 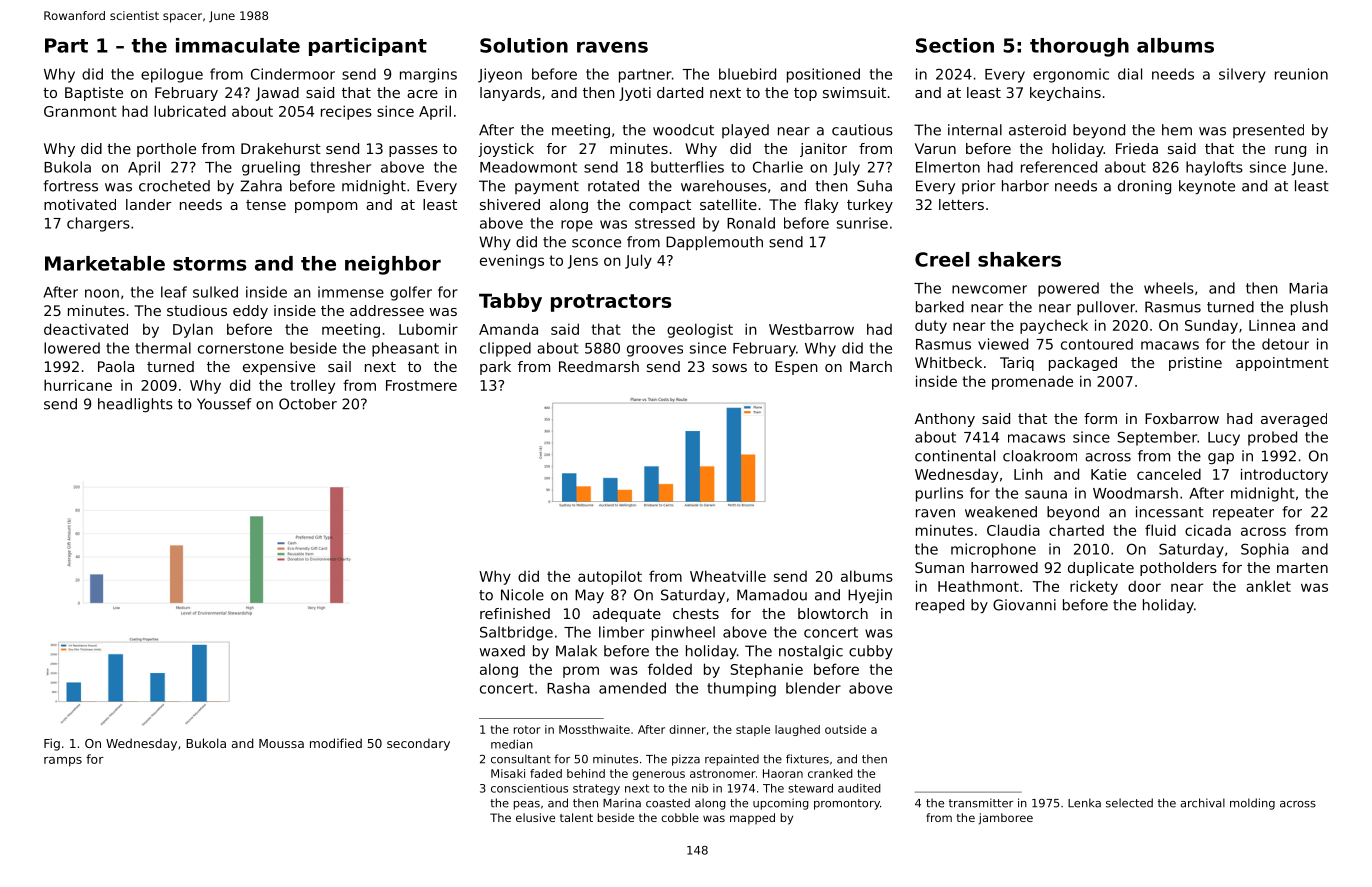 What do you see at coordinates (1006, 819) in the screenshot?
I see `jamboree` at bounding box center [1006, 819].
